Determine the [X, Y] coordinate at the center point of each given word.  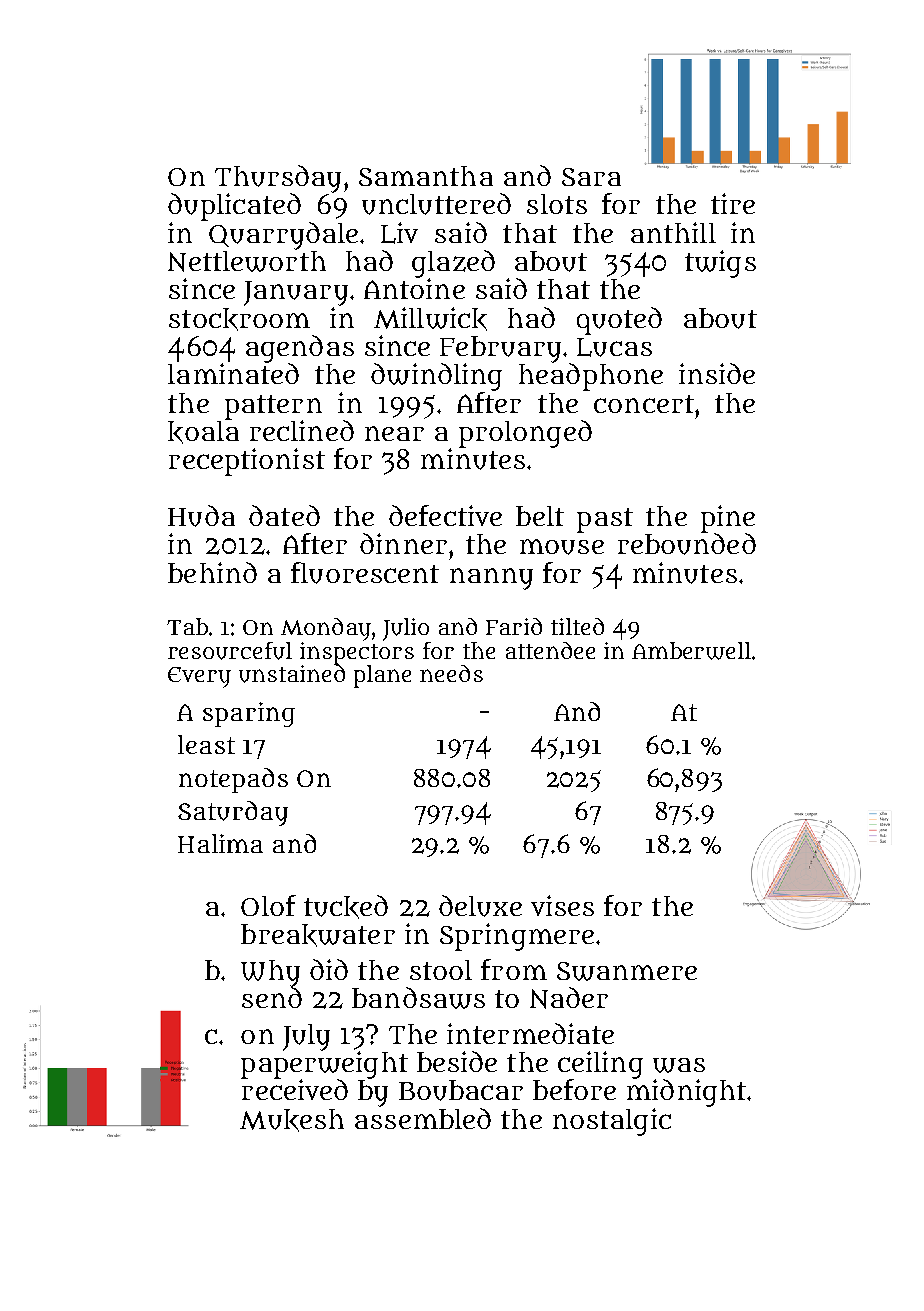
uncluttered [436, 204]
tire [733, 203]
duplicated [234, 207]
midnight [686, 1093]
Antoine [414, 288]
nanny [491, 579]
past [605, 520]
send [272, 997]
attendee [550, 650]
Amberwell [691, 651]
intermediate [530, 1033]
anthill [673, 232]
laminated [233, 373]
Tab [187, 626]
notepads [233, 780]
